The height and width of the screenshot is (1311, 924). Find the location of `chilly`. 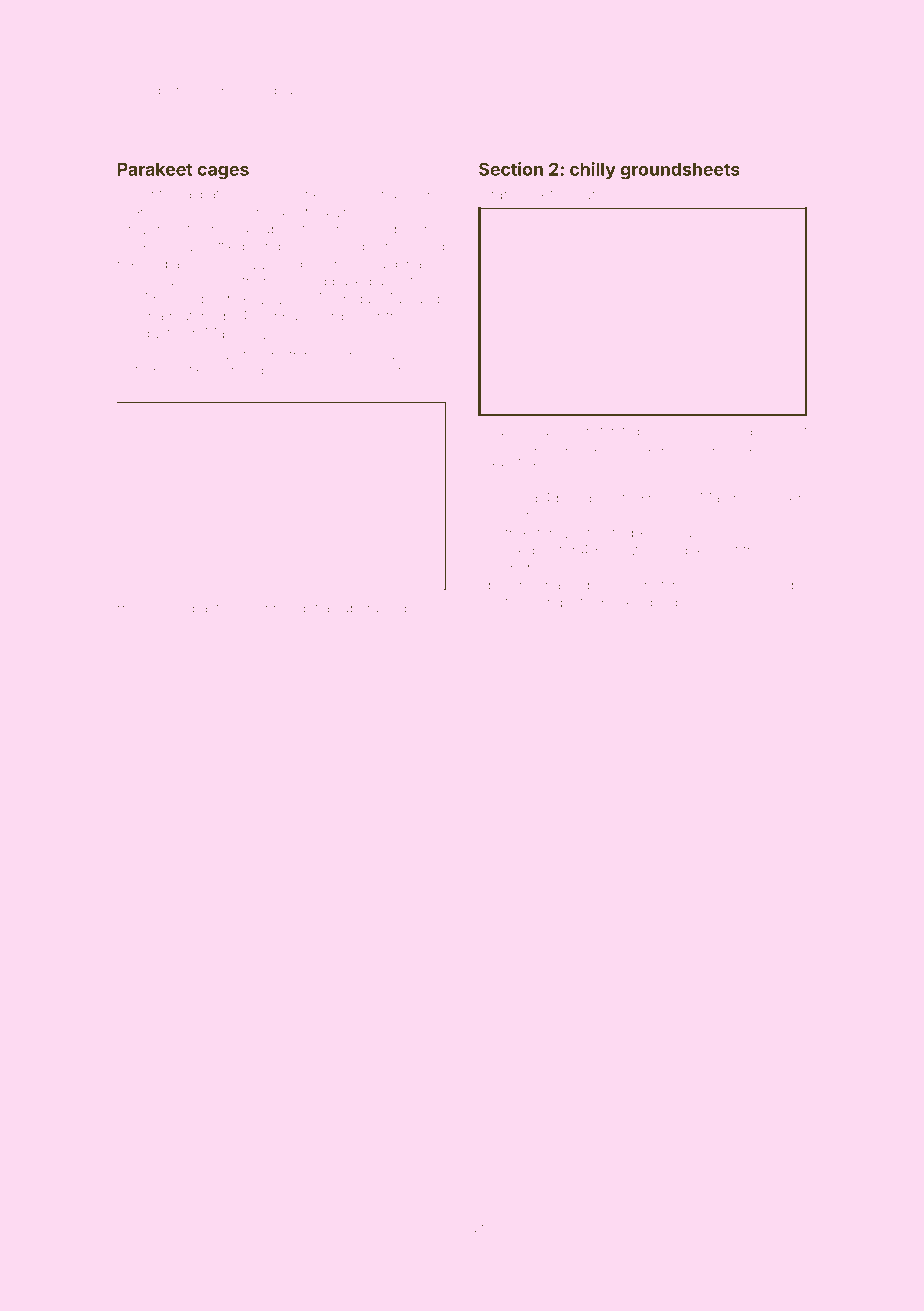

chilly is located at coordinates (593, 171).
